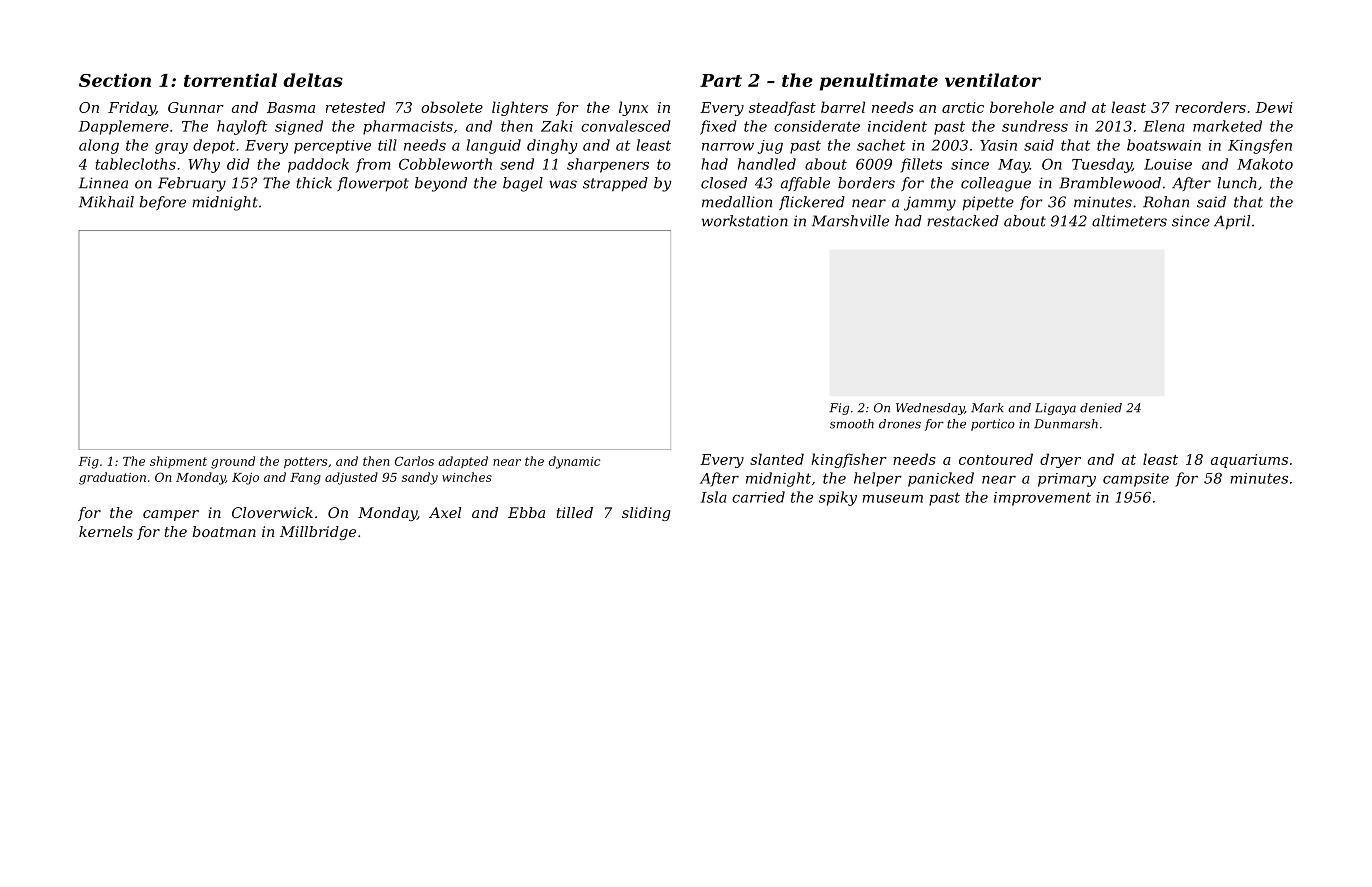 This screenshot has width=1372, height=887. I want to click on Section, so click(115, 80).
